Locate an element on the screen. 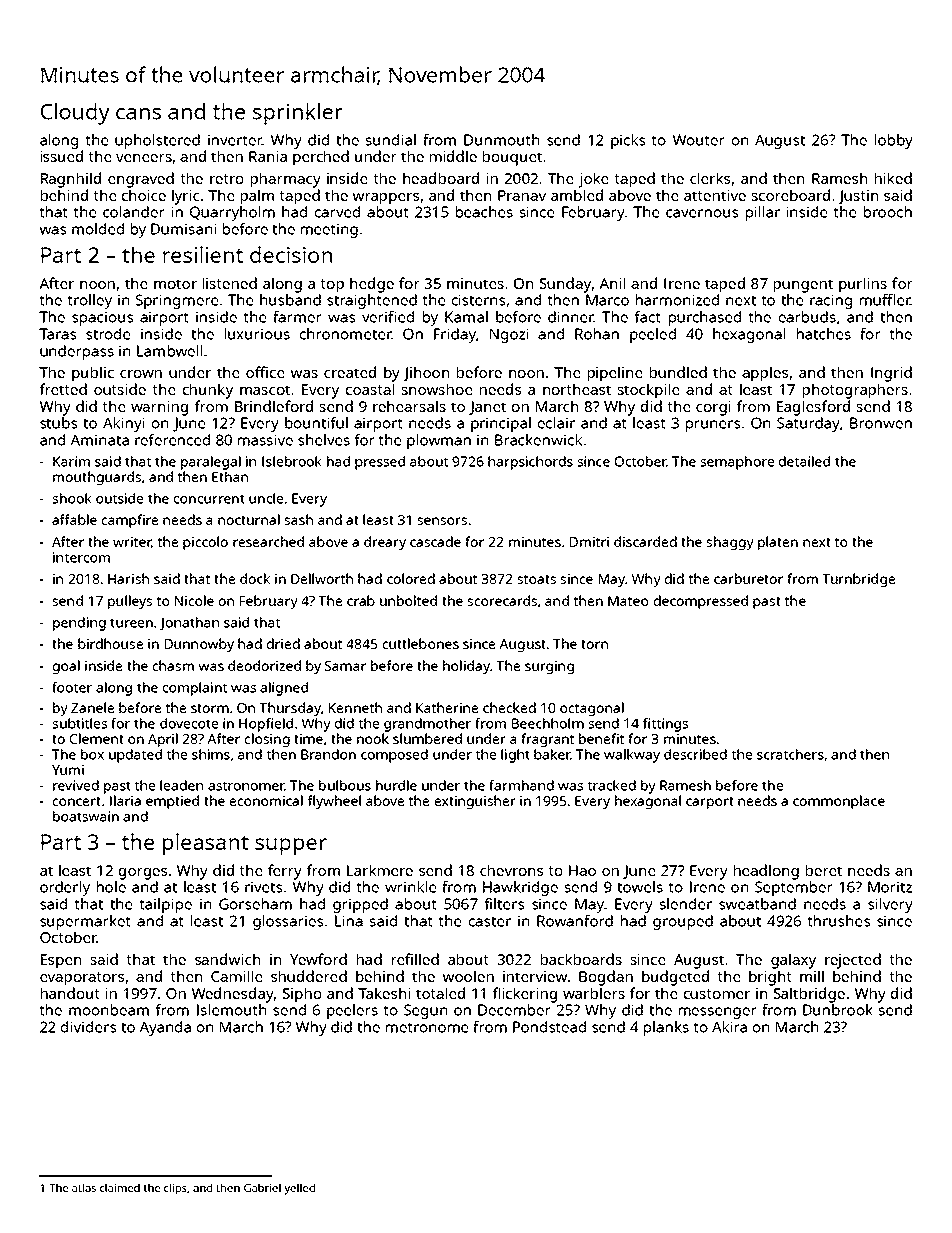 The height and width of the screenshot is (1233, 952). Pondstead is located at coordinates (549, 1027).
